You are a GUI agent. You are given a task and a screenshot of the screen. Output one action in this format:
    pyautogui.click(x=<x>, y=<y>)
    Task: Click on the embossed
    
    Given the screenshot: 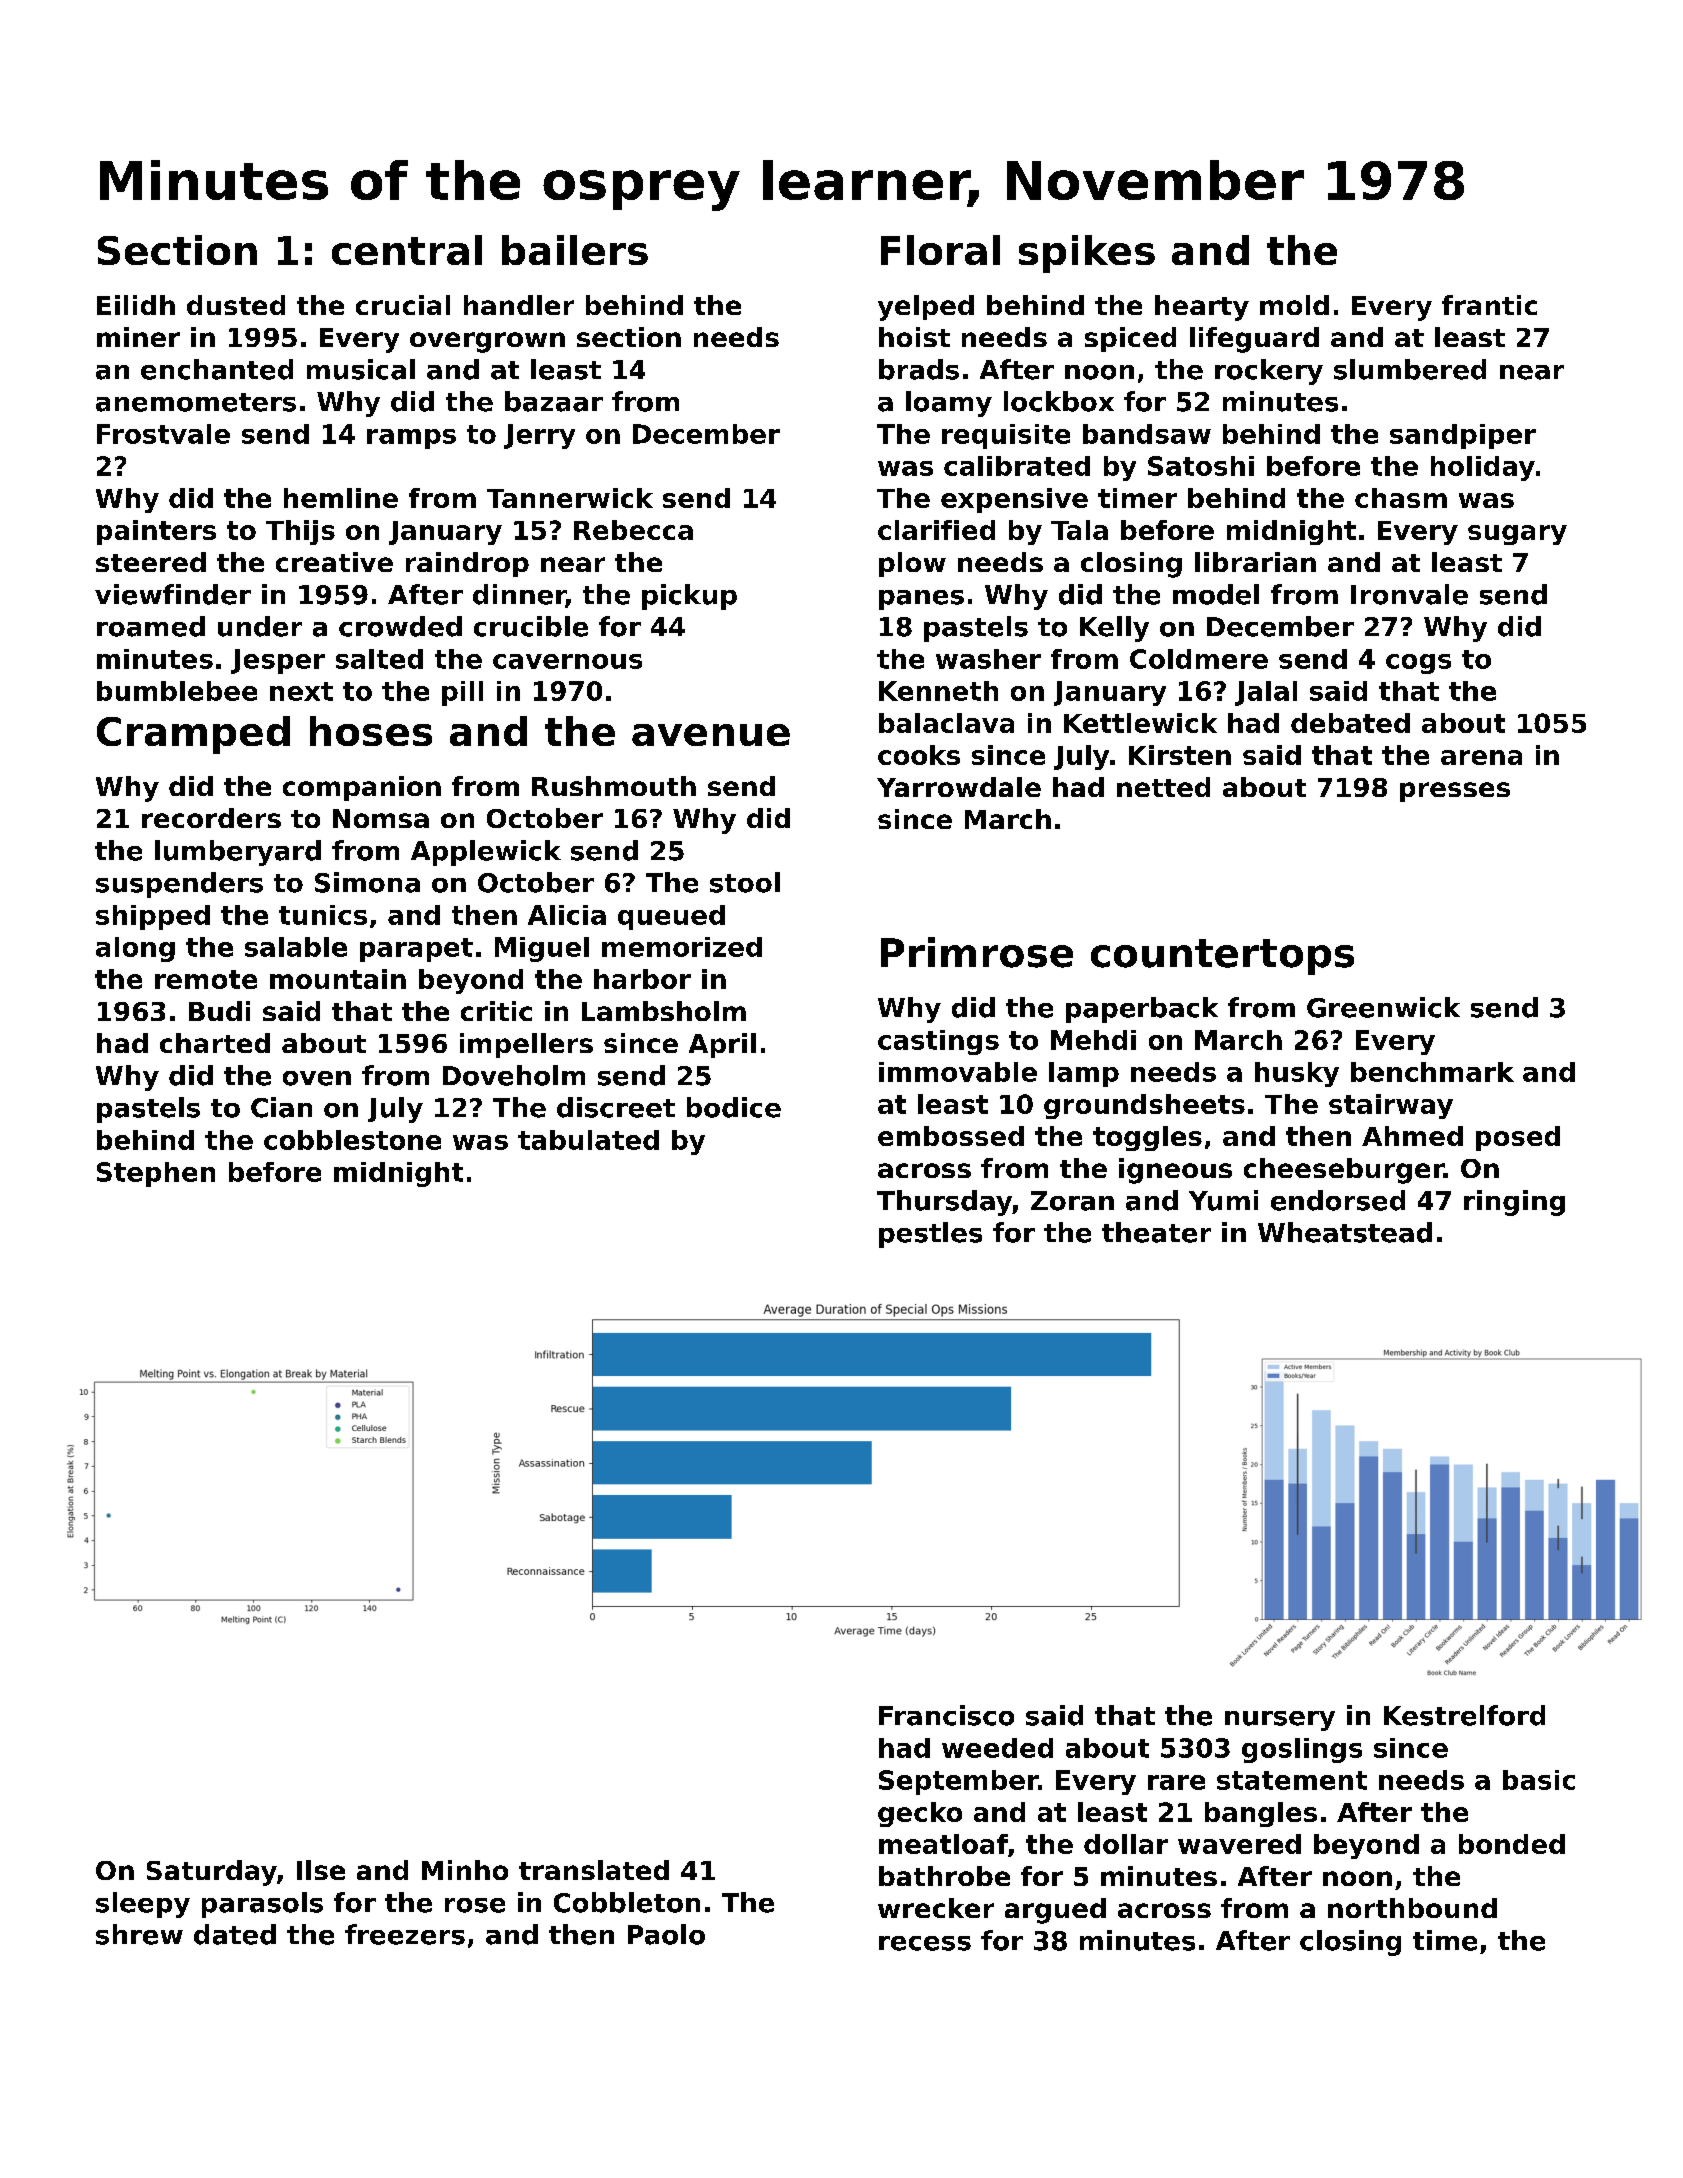 What is the action you would take?
    pyautogui.click(x=951, y=1136)
